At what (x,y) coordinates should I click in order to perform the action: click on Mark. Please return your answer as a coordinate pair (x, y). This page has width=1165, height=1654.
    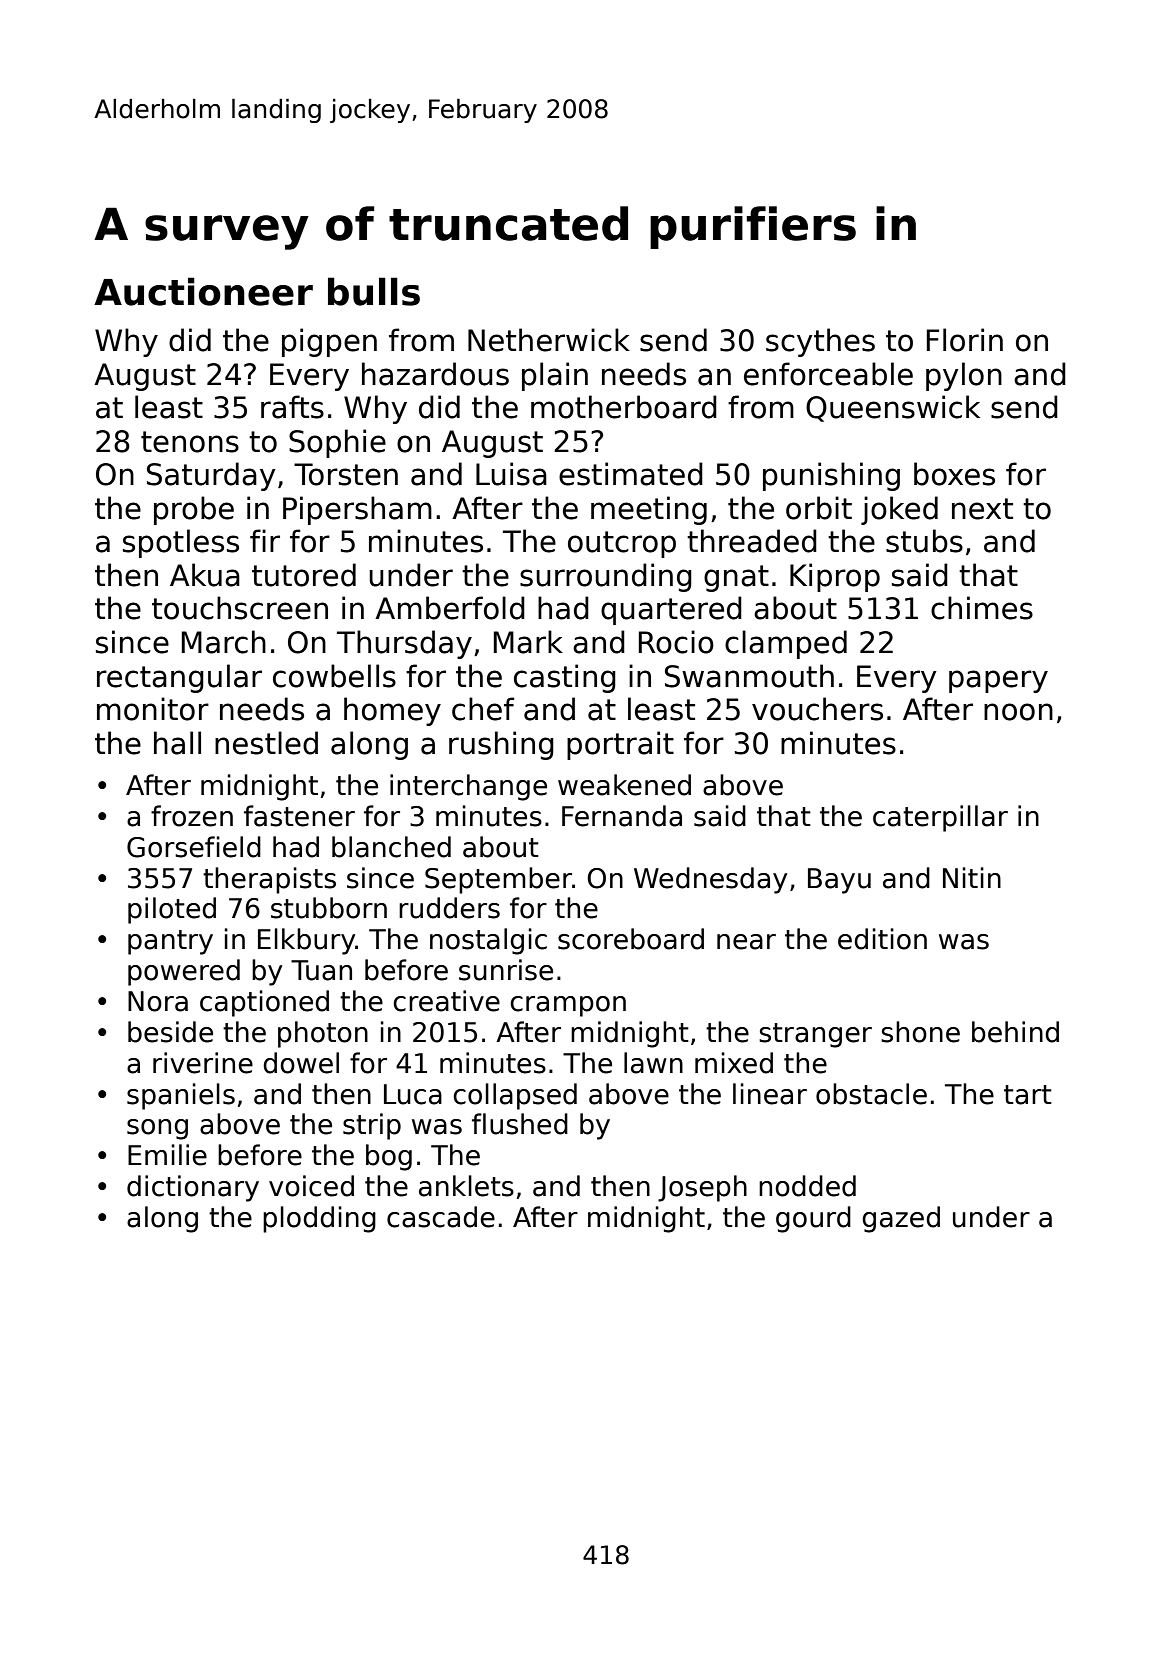
    Looking at the image, I should click on (528, 642).
